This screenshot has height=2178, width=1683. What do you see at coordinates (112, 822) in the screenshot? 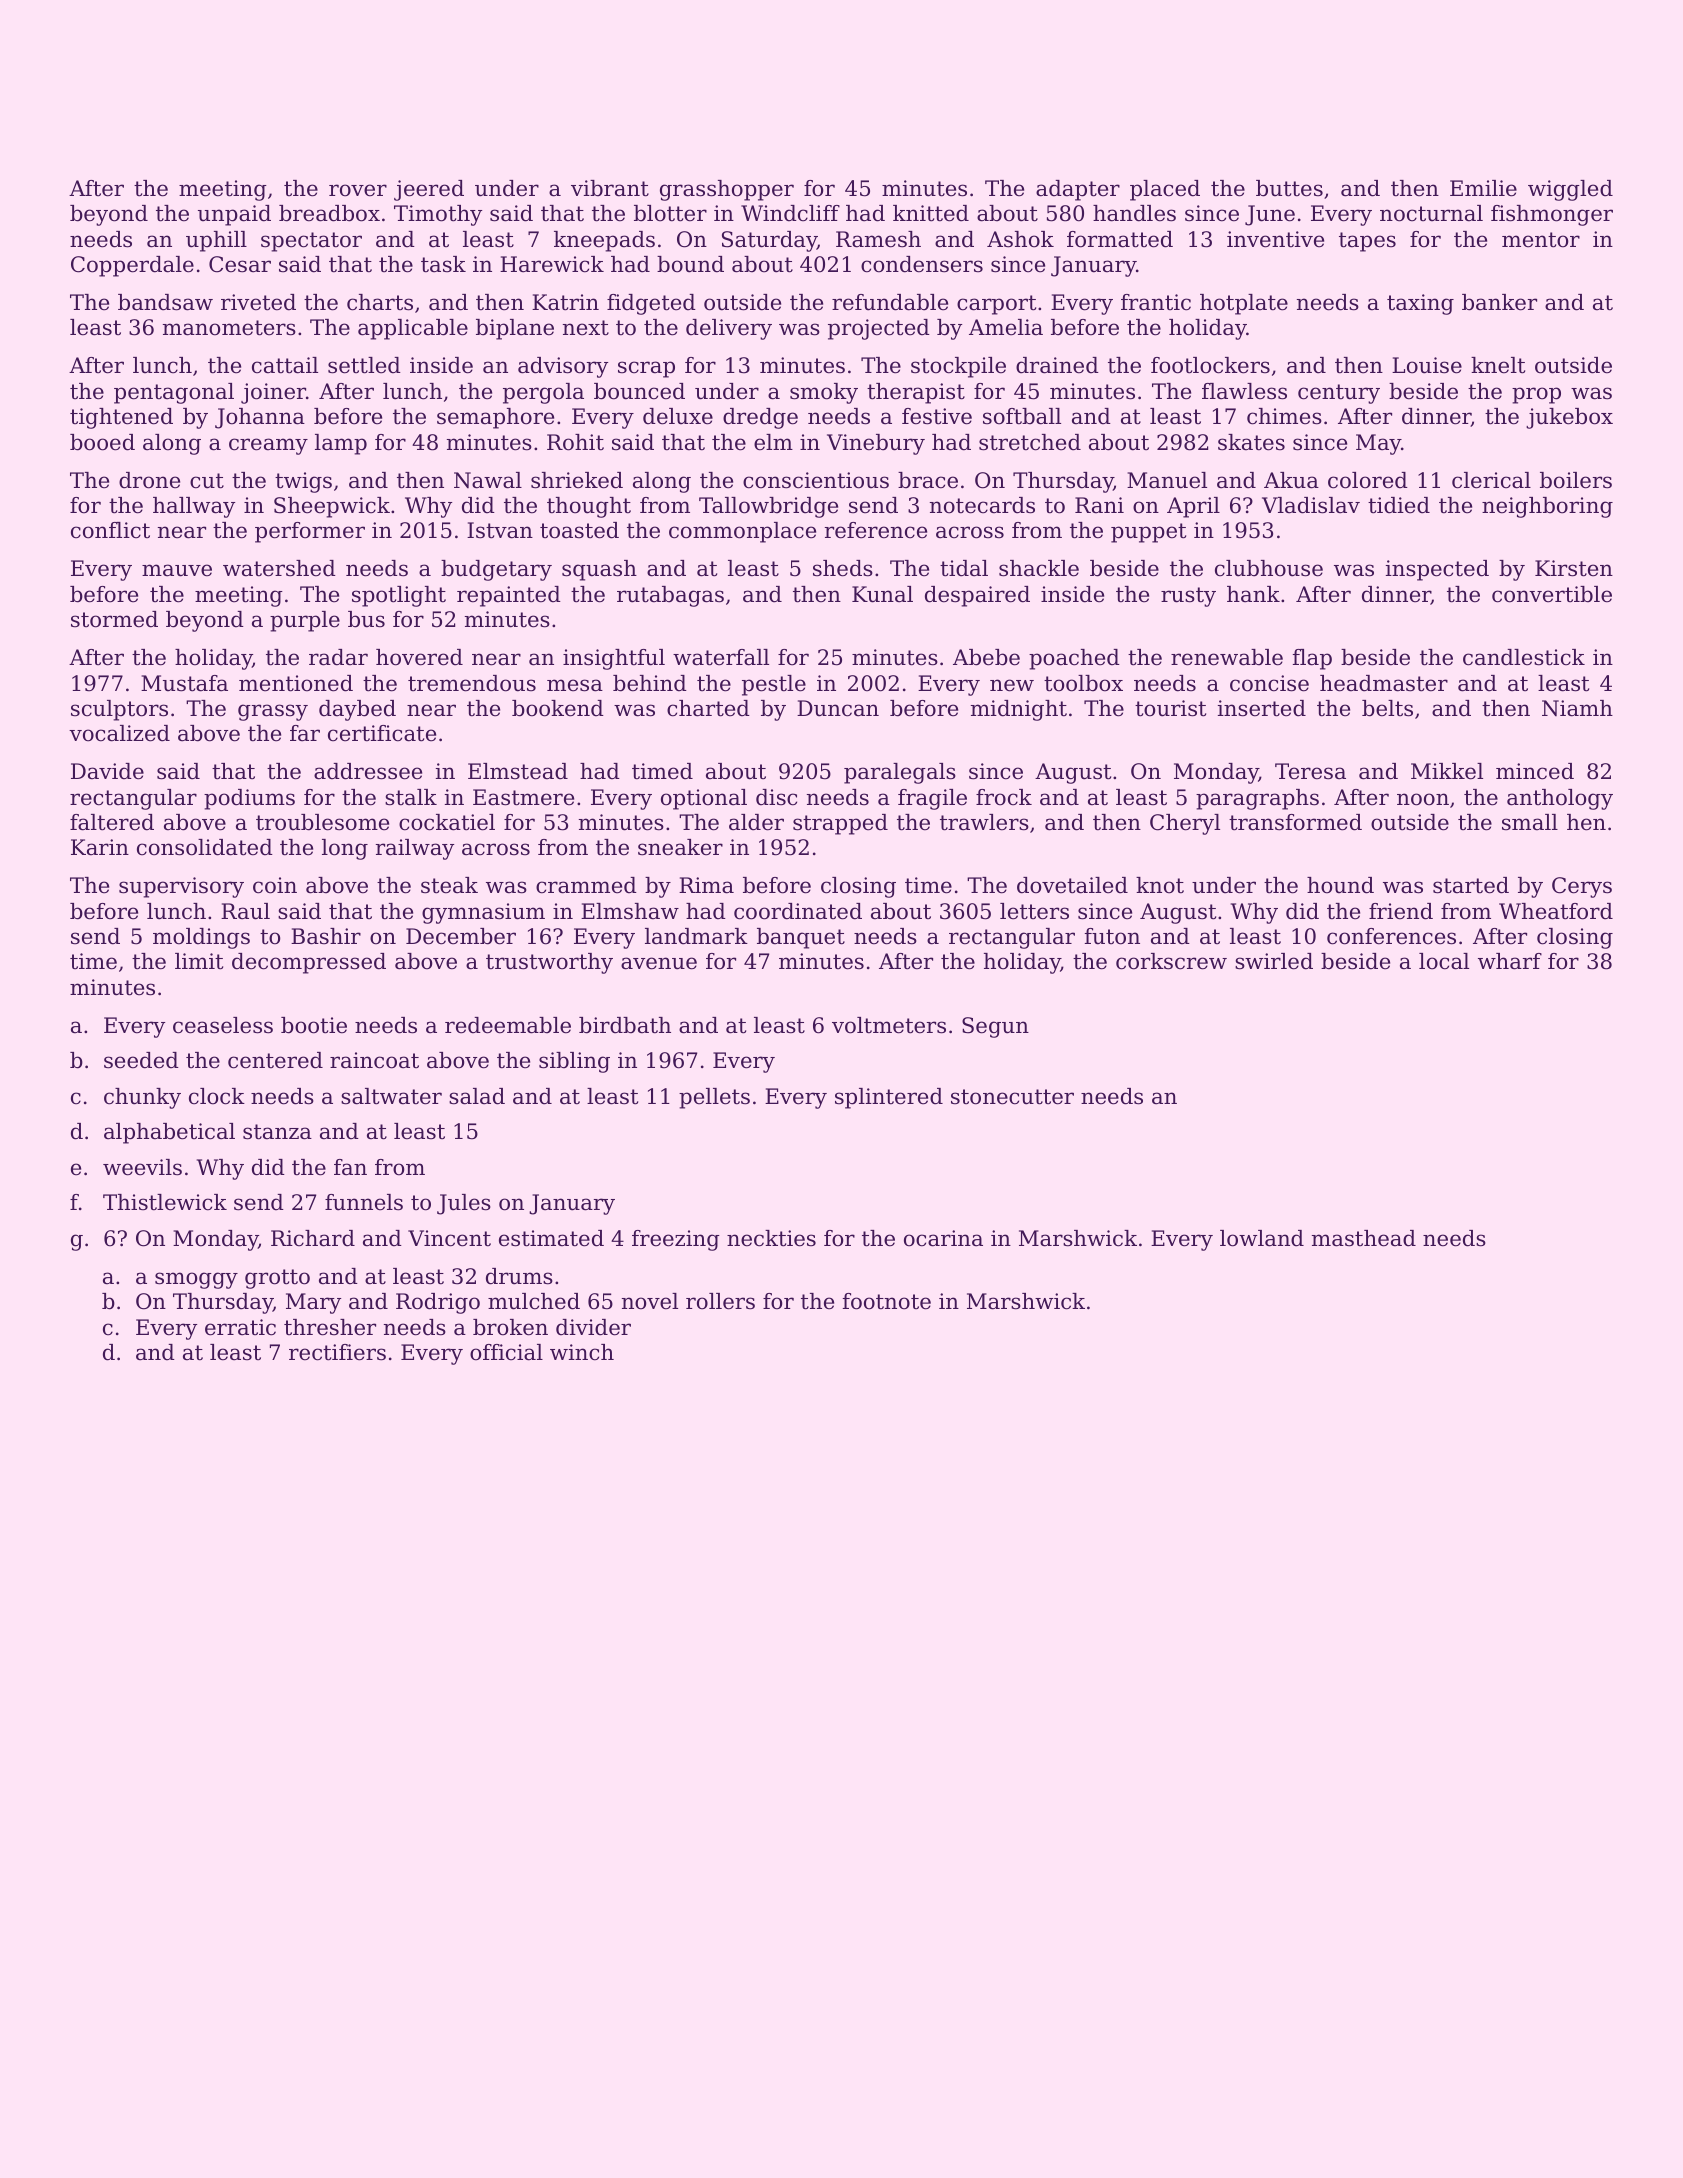
I see `faltered` at bounding box center [112, 822].
